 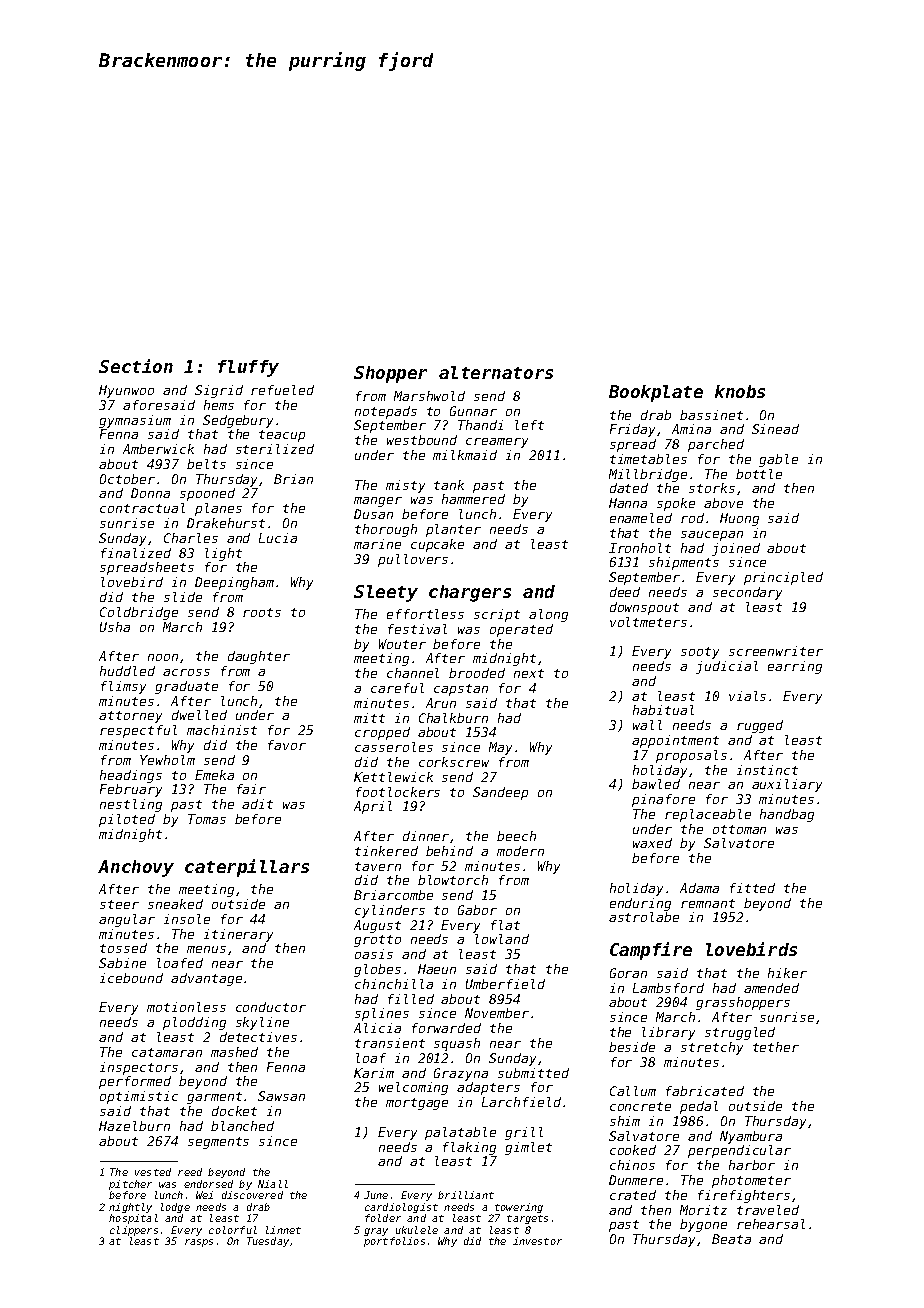 I want to click on knobs, so click(x=740, y=391).
